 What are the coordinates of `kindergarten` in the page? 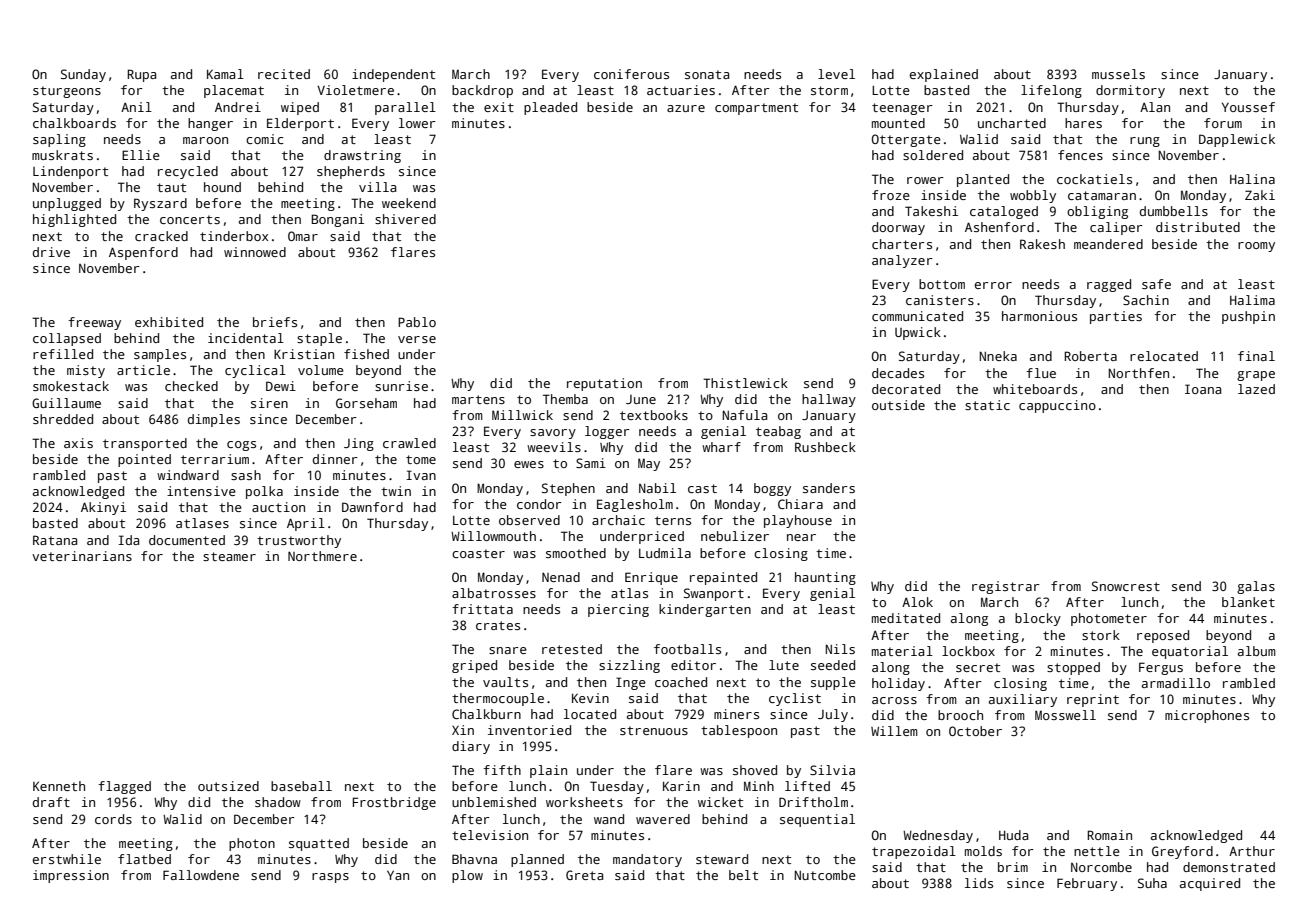 It's located at (705, 610).
